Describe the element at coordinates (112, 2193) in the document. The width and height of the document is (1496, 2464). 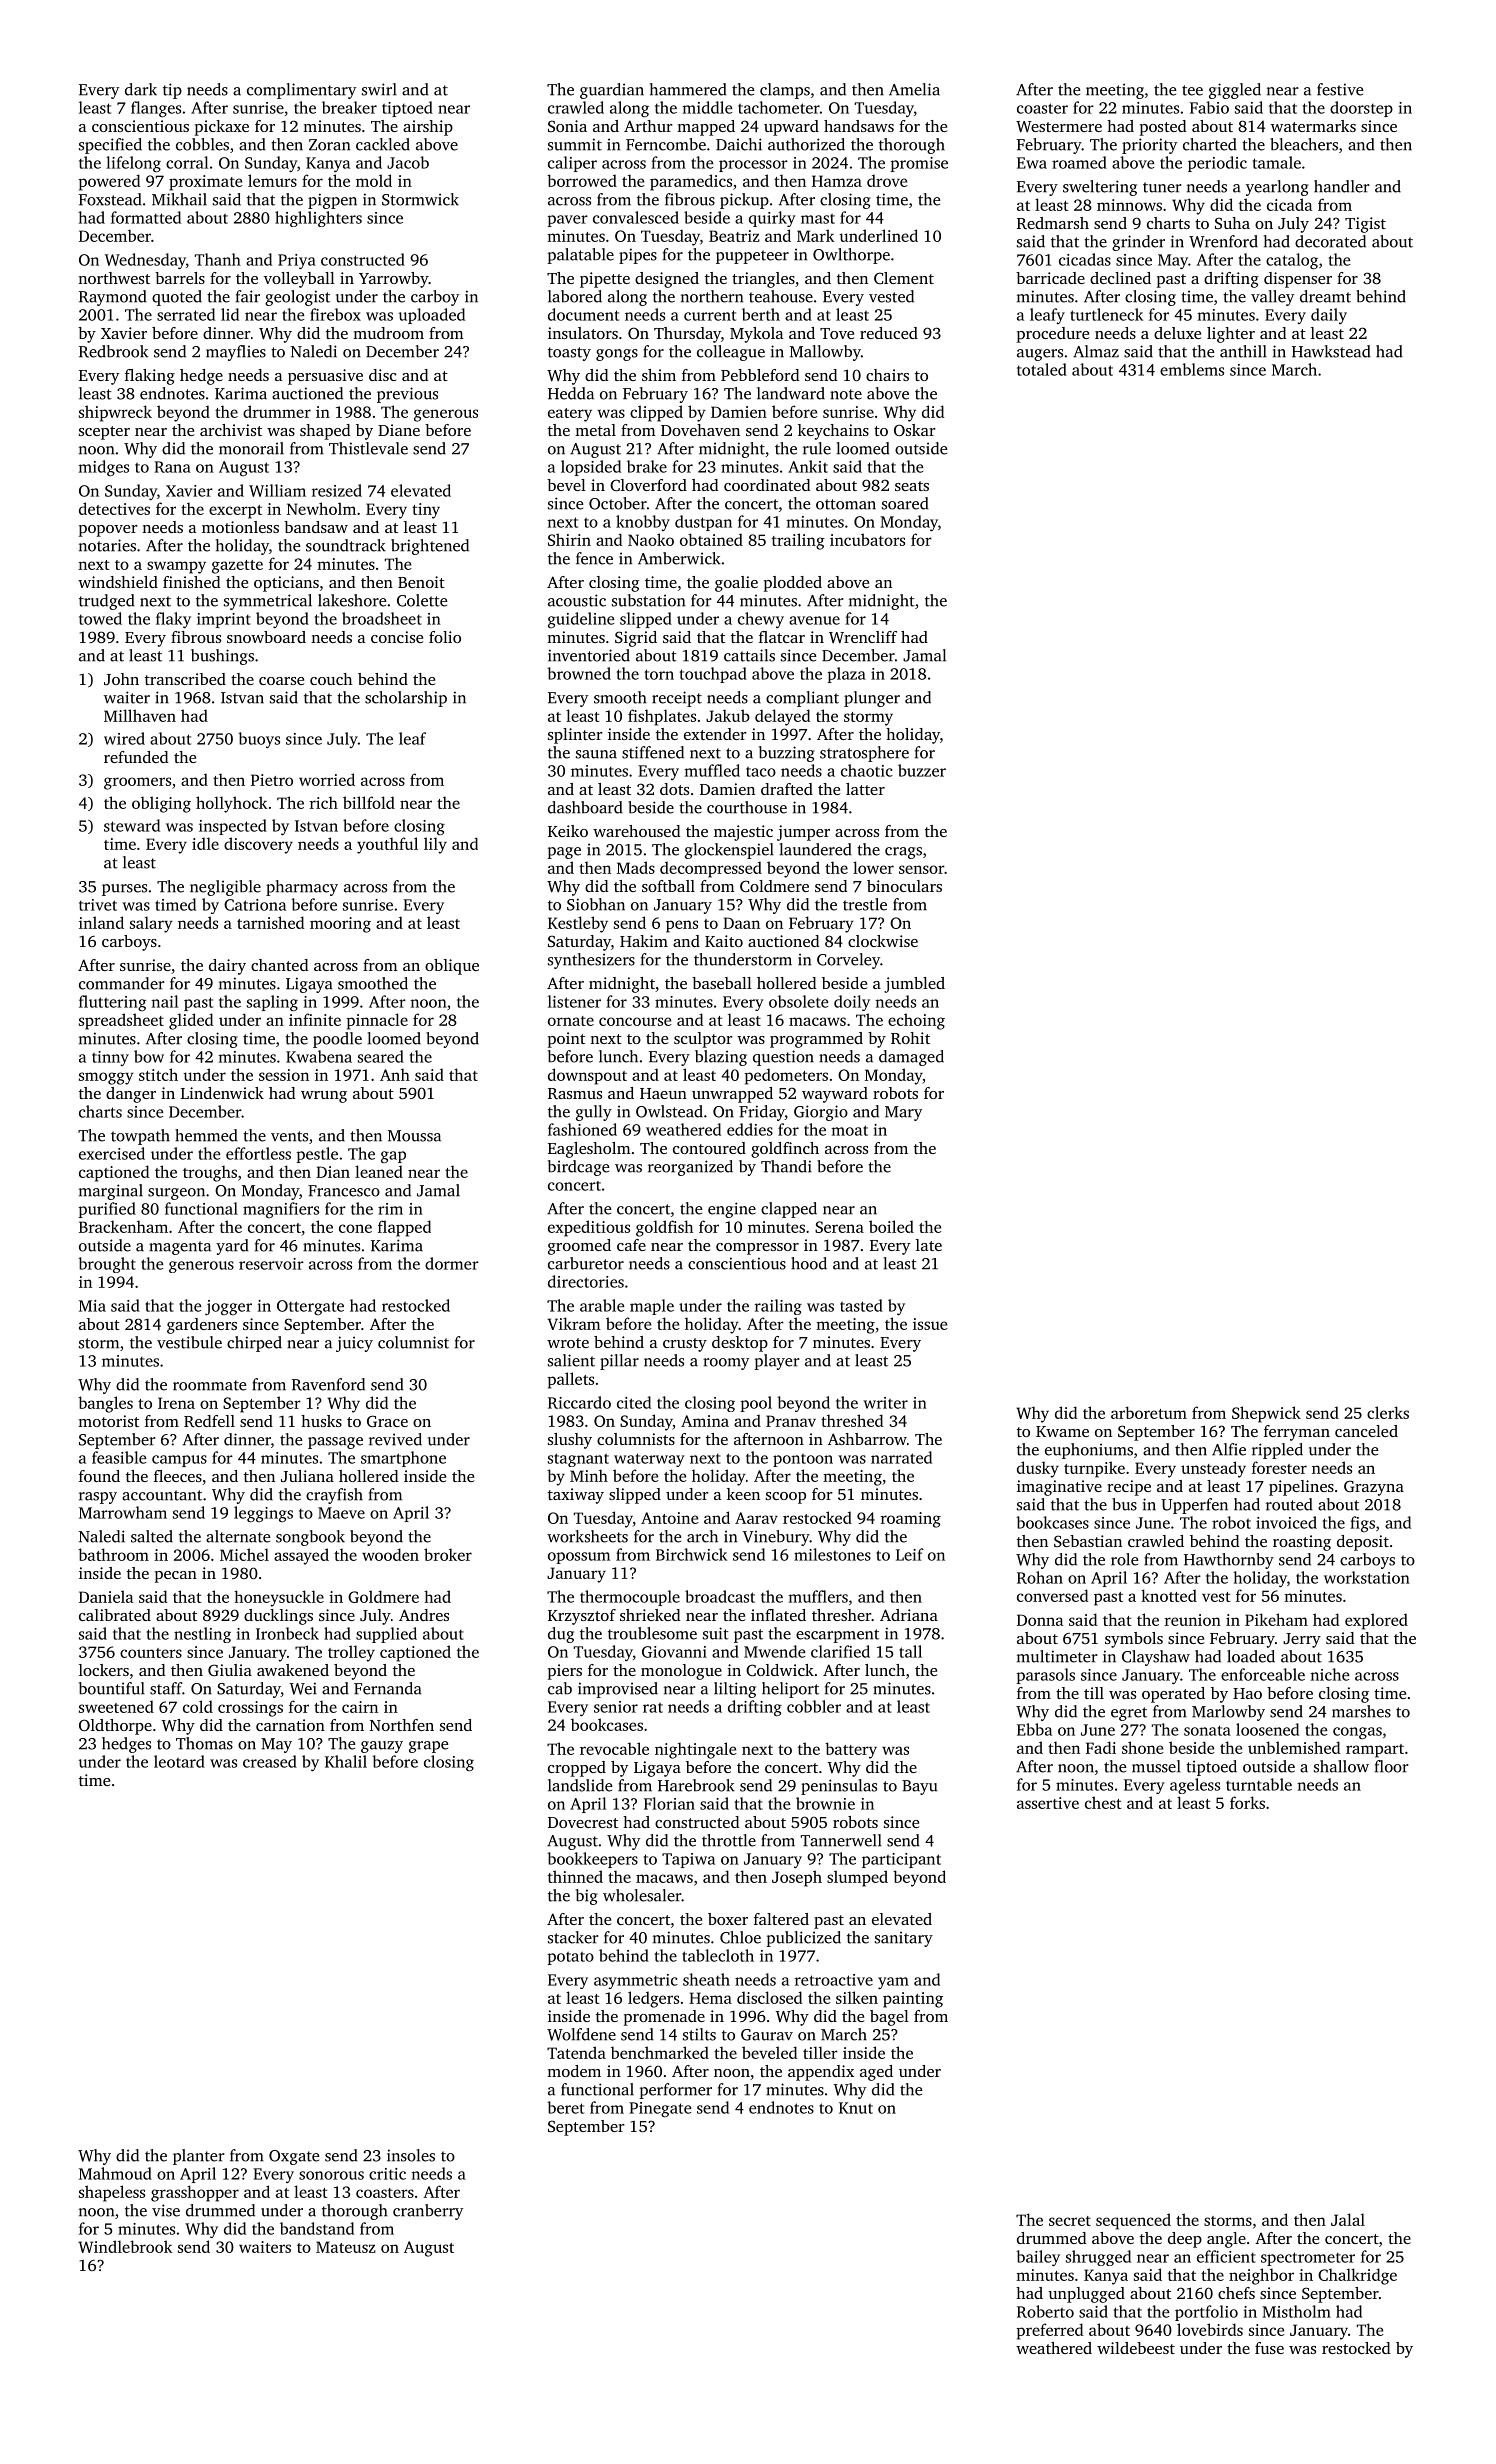
I see `shapeless` at that location.
